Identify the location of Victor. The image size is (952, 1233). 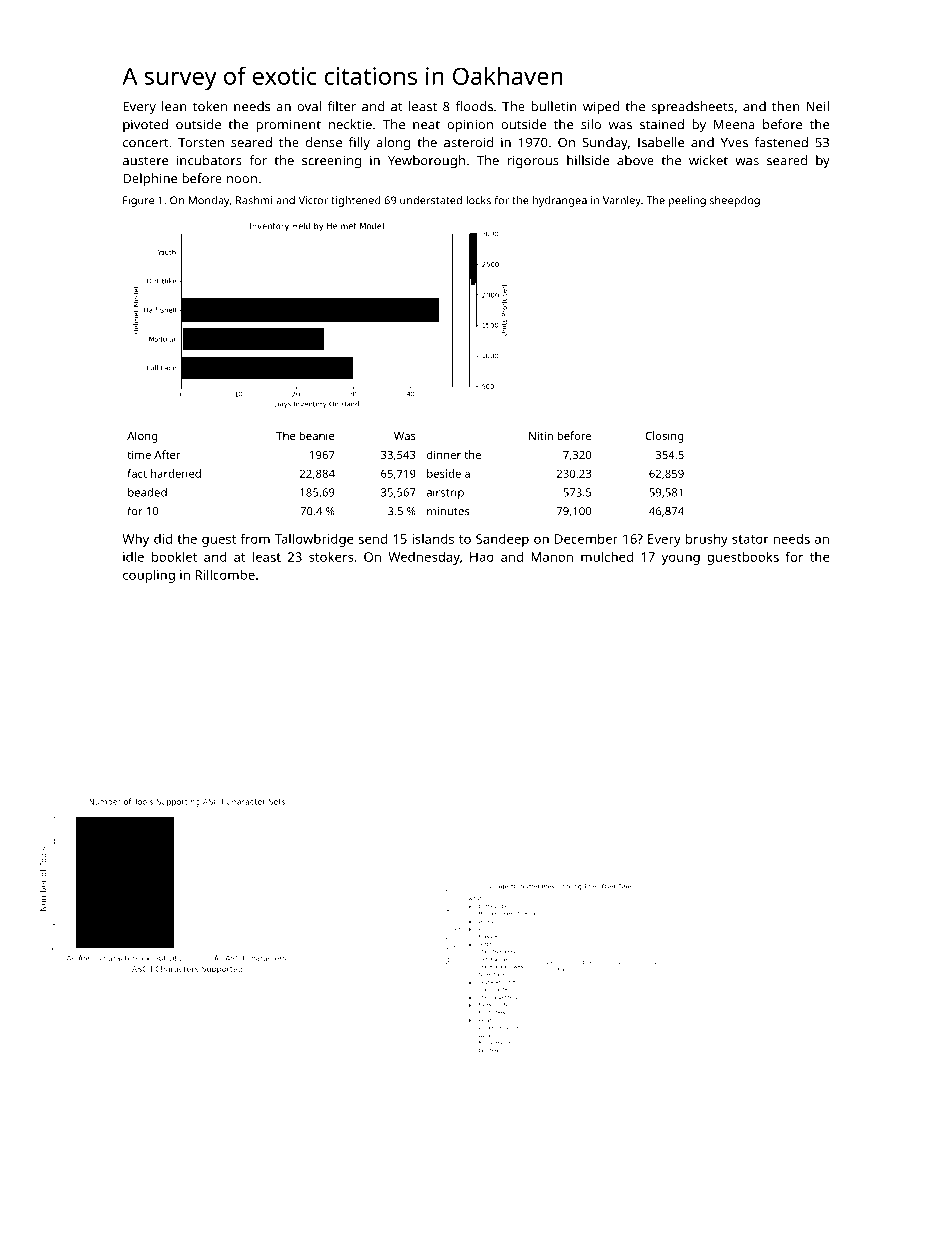
(313, 200).
